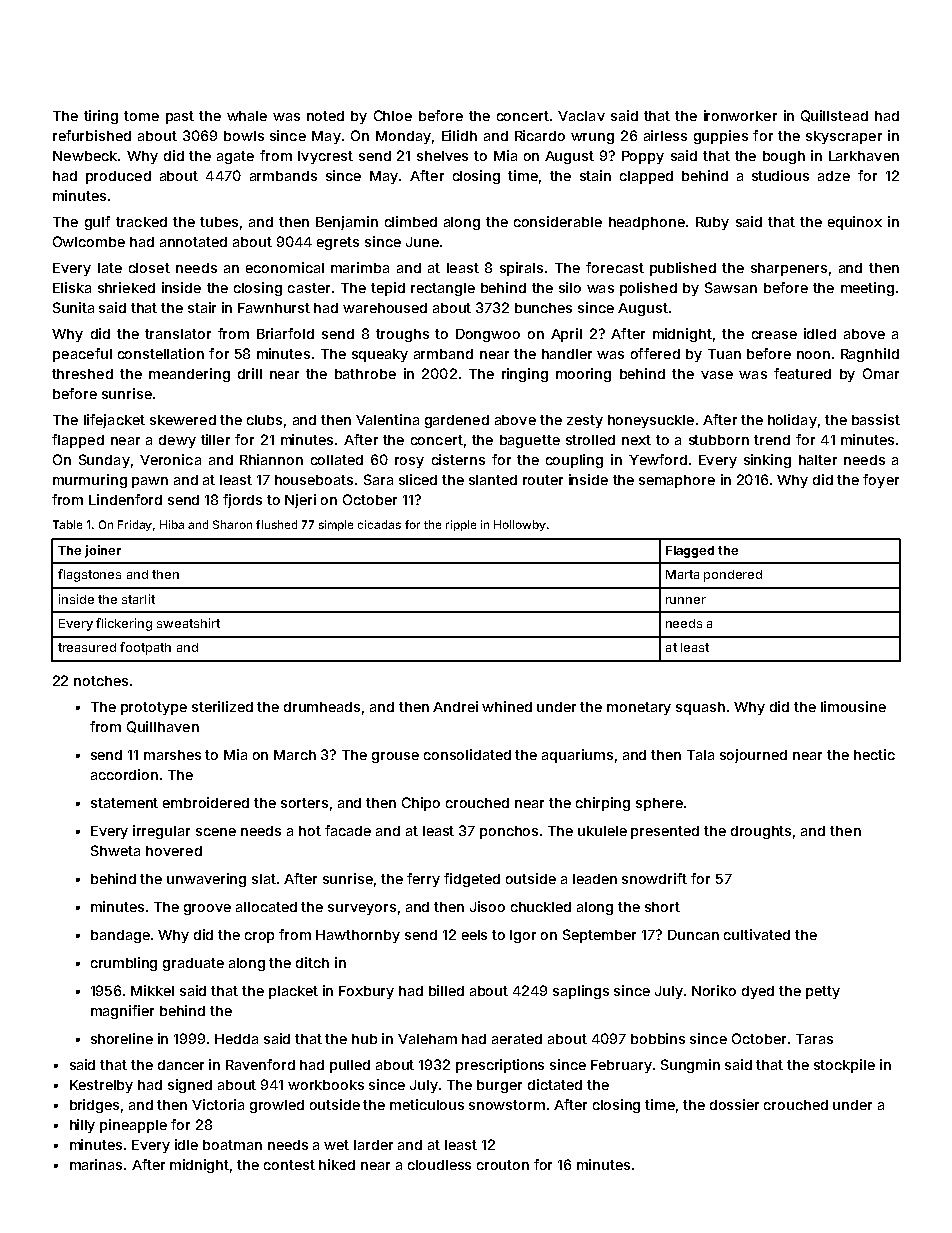 This screenshot has height=1233, width=952. What do you see at coordinates (509, 832) in the screenshot?
I see `ponchos` at bounding box center [509, 832].
